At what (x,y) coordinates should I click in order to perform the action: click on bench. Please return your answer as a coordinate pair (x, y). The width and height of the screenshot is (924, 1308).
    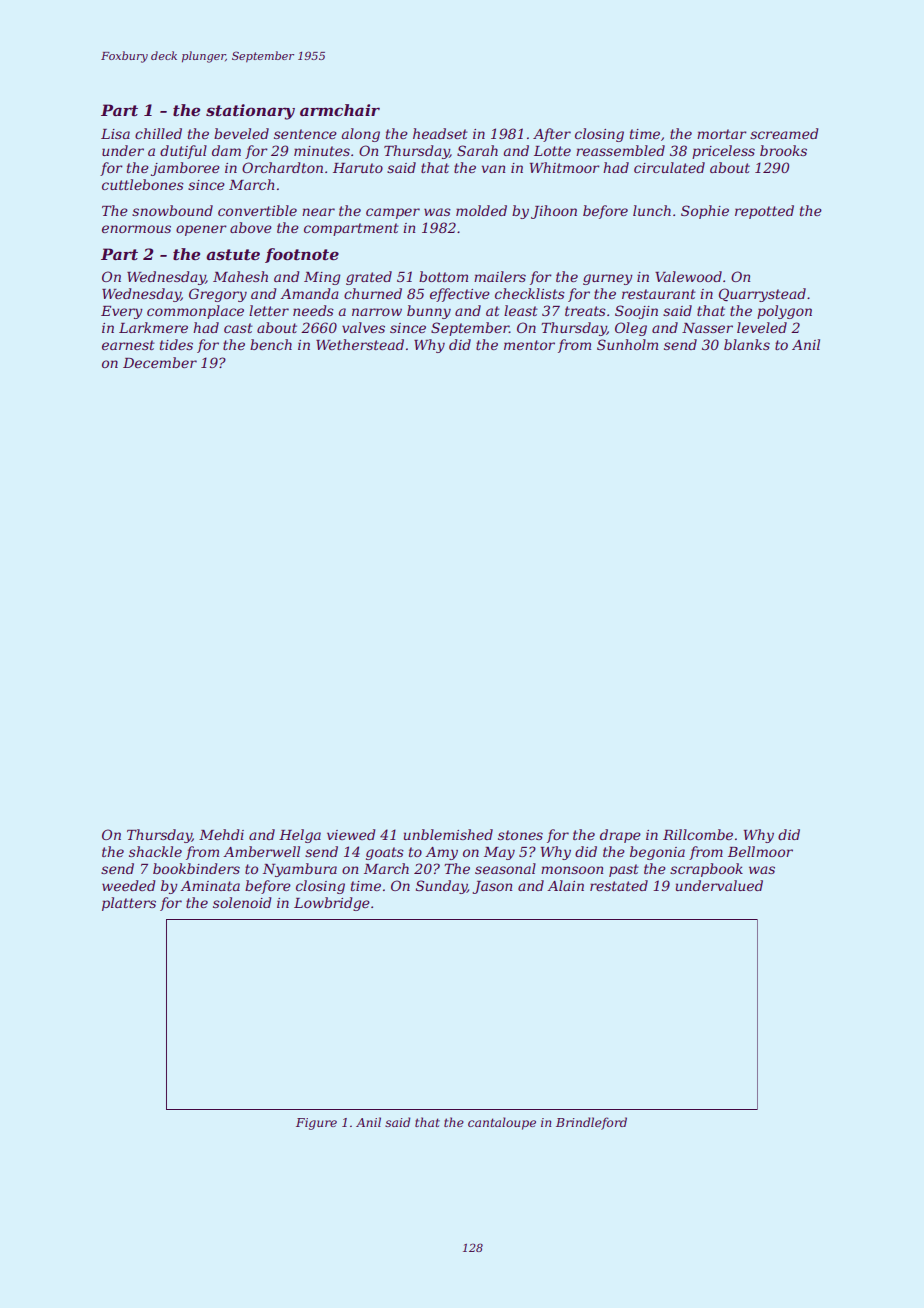
    Looking at the image, I should click on (271, 344).
